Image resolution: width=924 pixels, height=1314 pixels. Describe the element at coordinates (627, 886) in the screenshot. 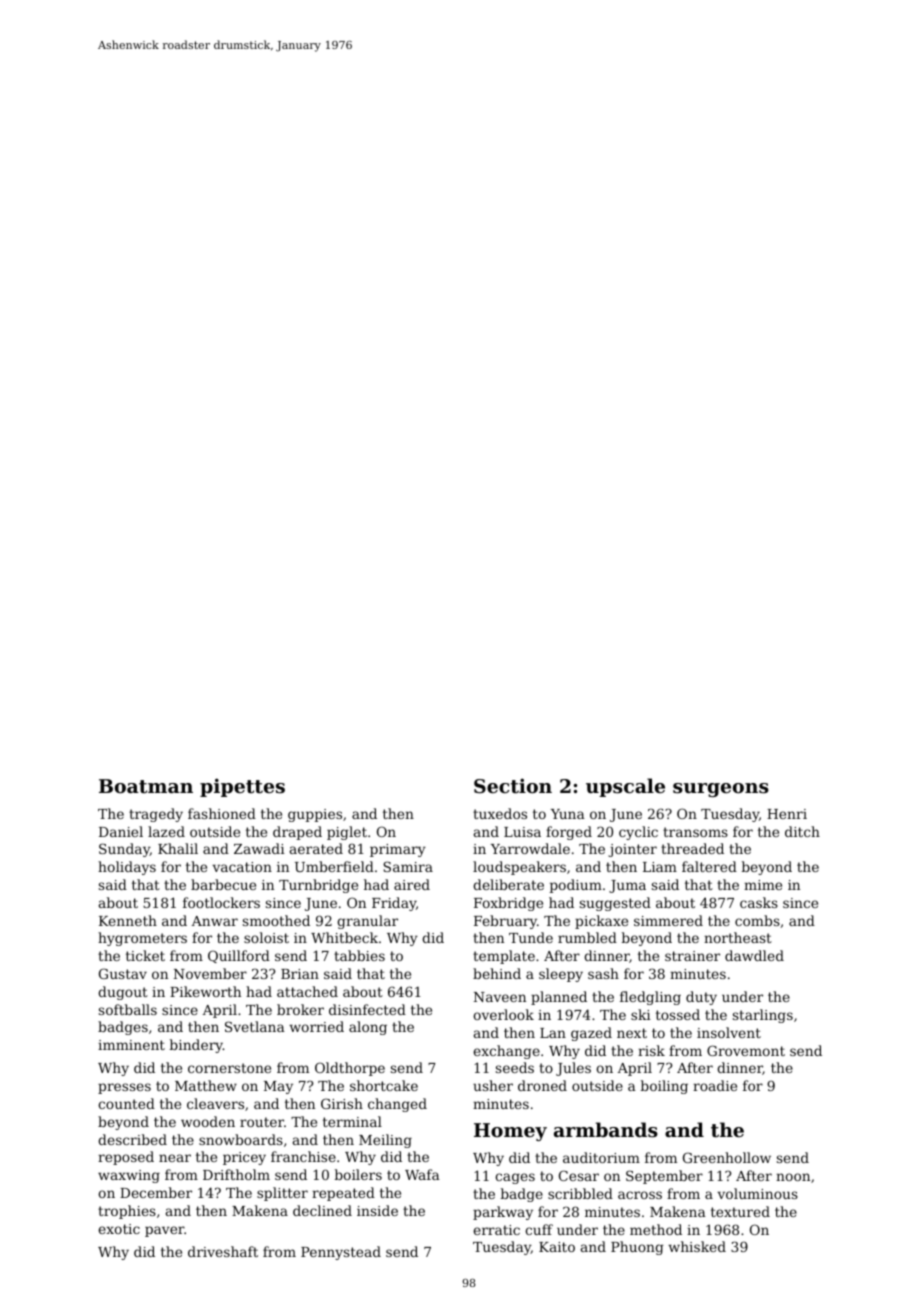

I see `Juma` at that location.
